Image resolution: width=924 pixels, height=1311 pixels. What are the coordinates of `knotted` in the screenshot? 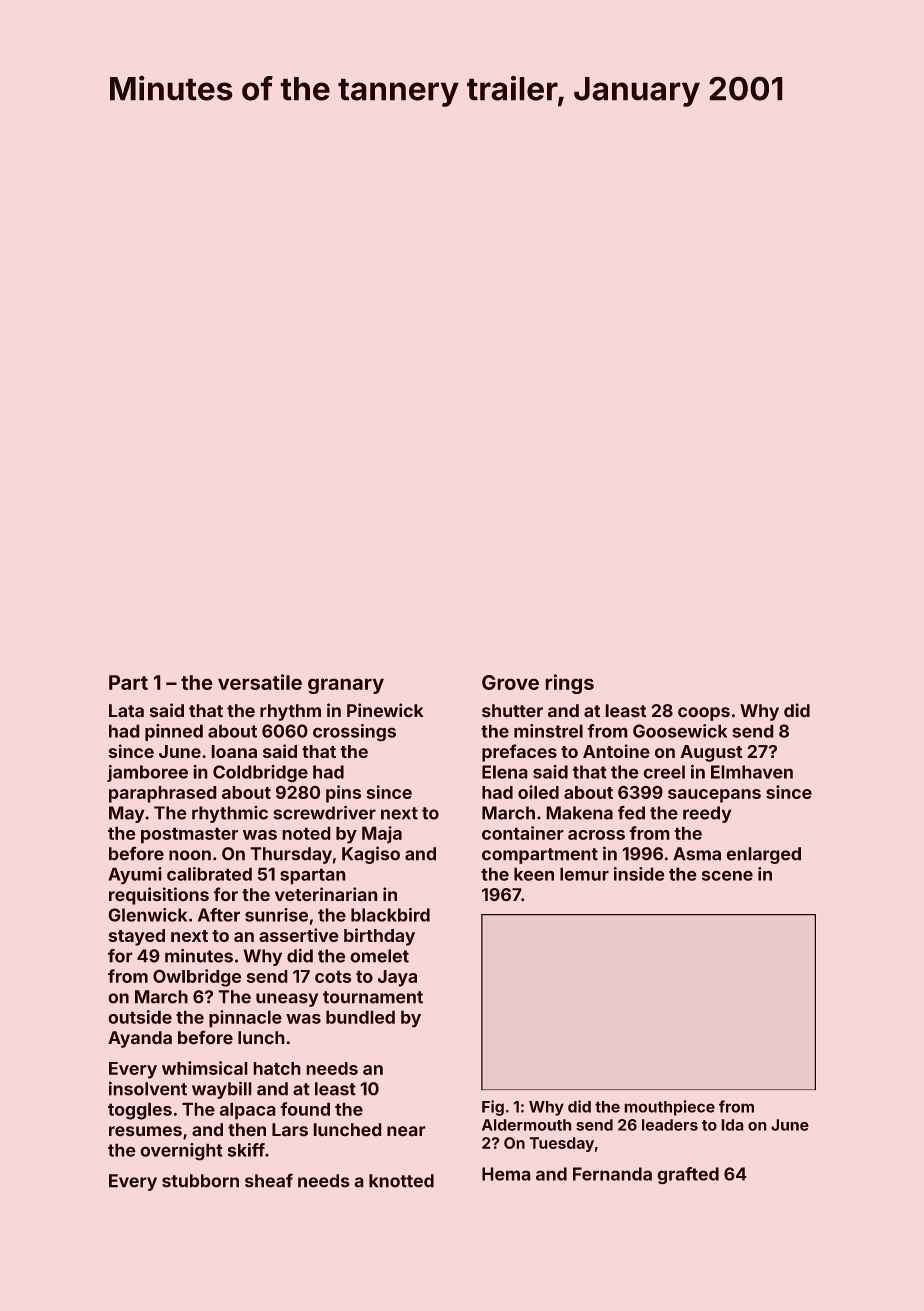 It's located at (401, 1180).
